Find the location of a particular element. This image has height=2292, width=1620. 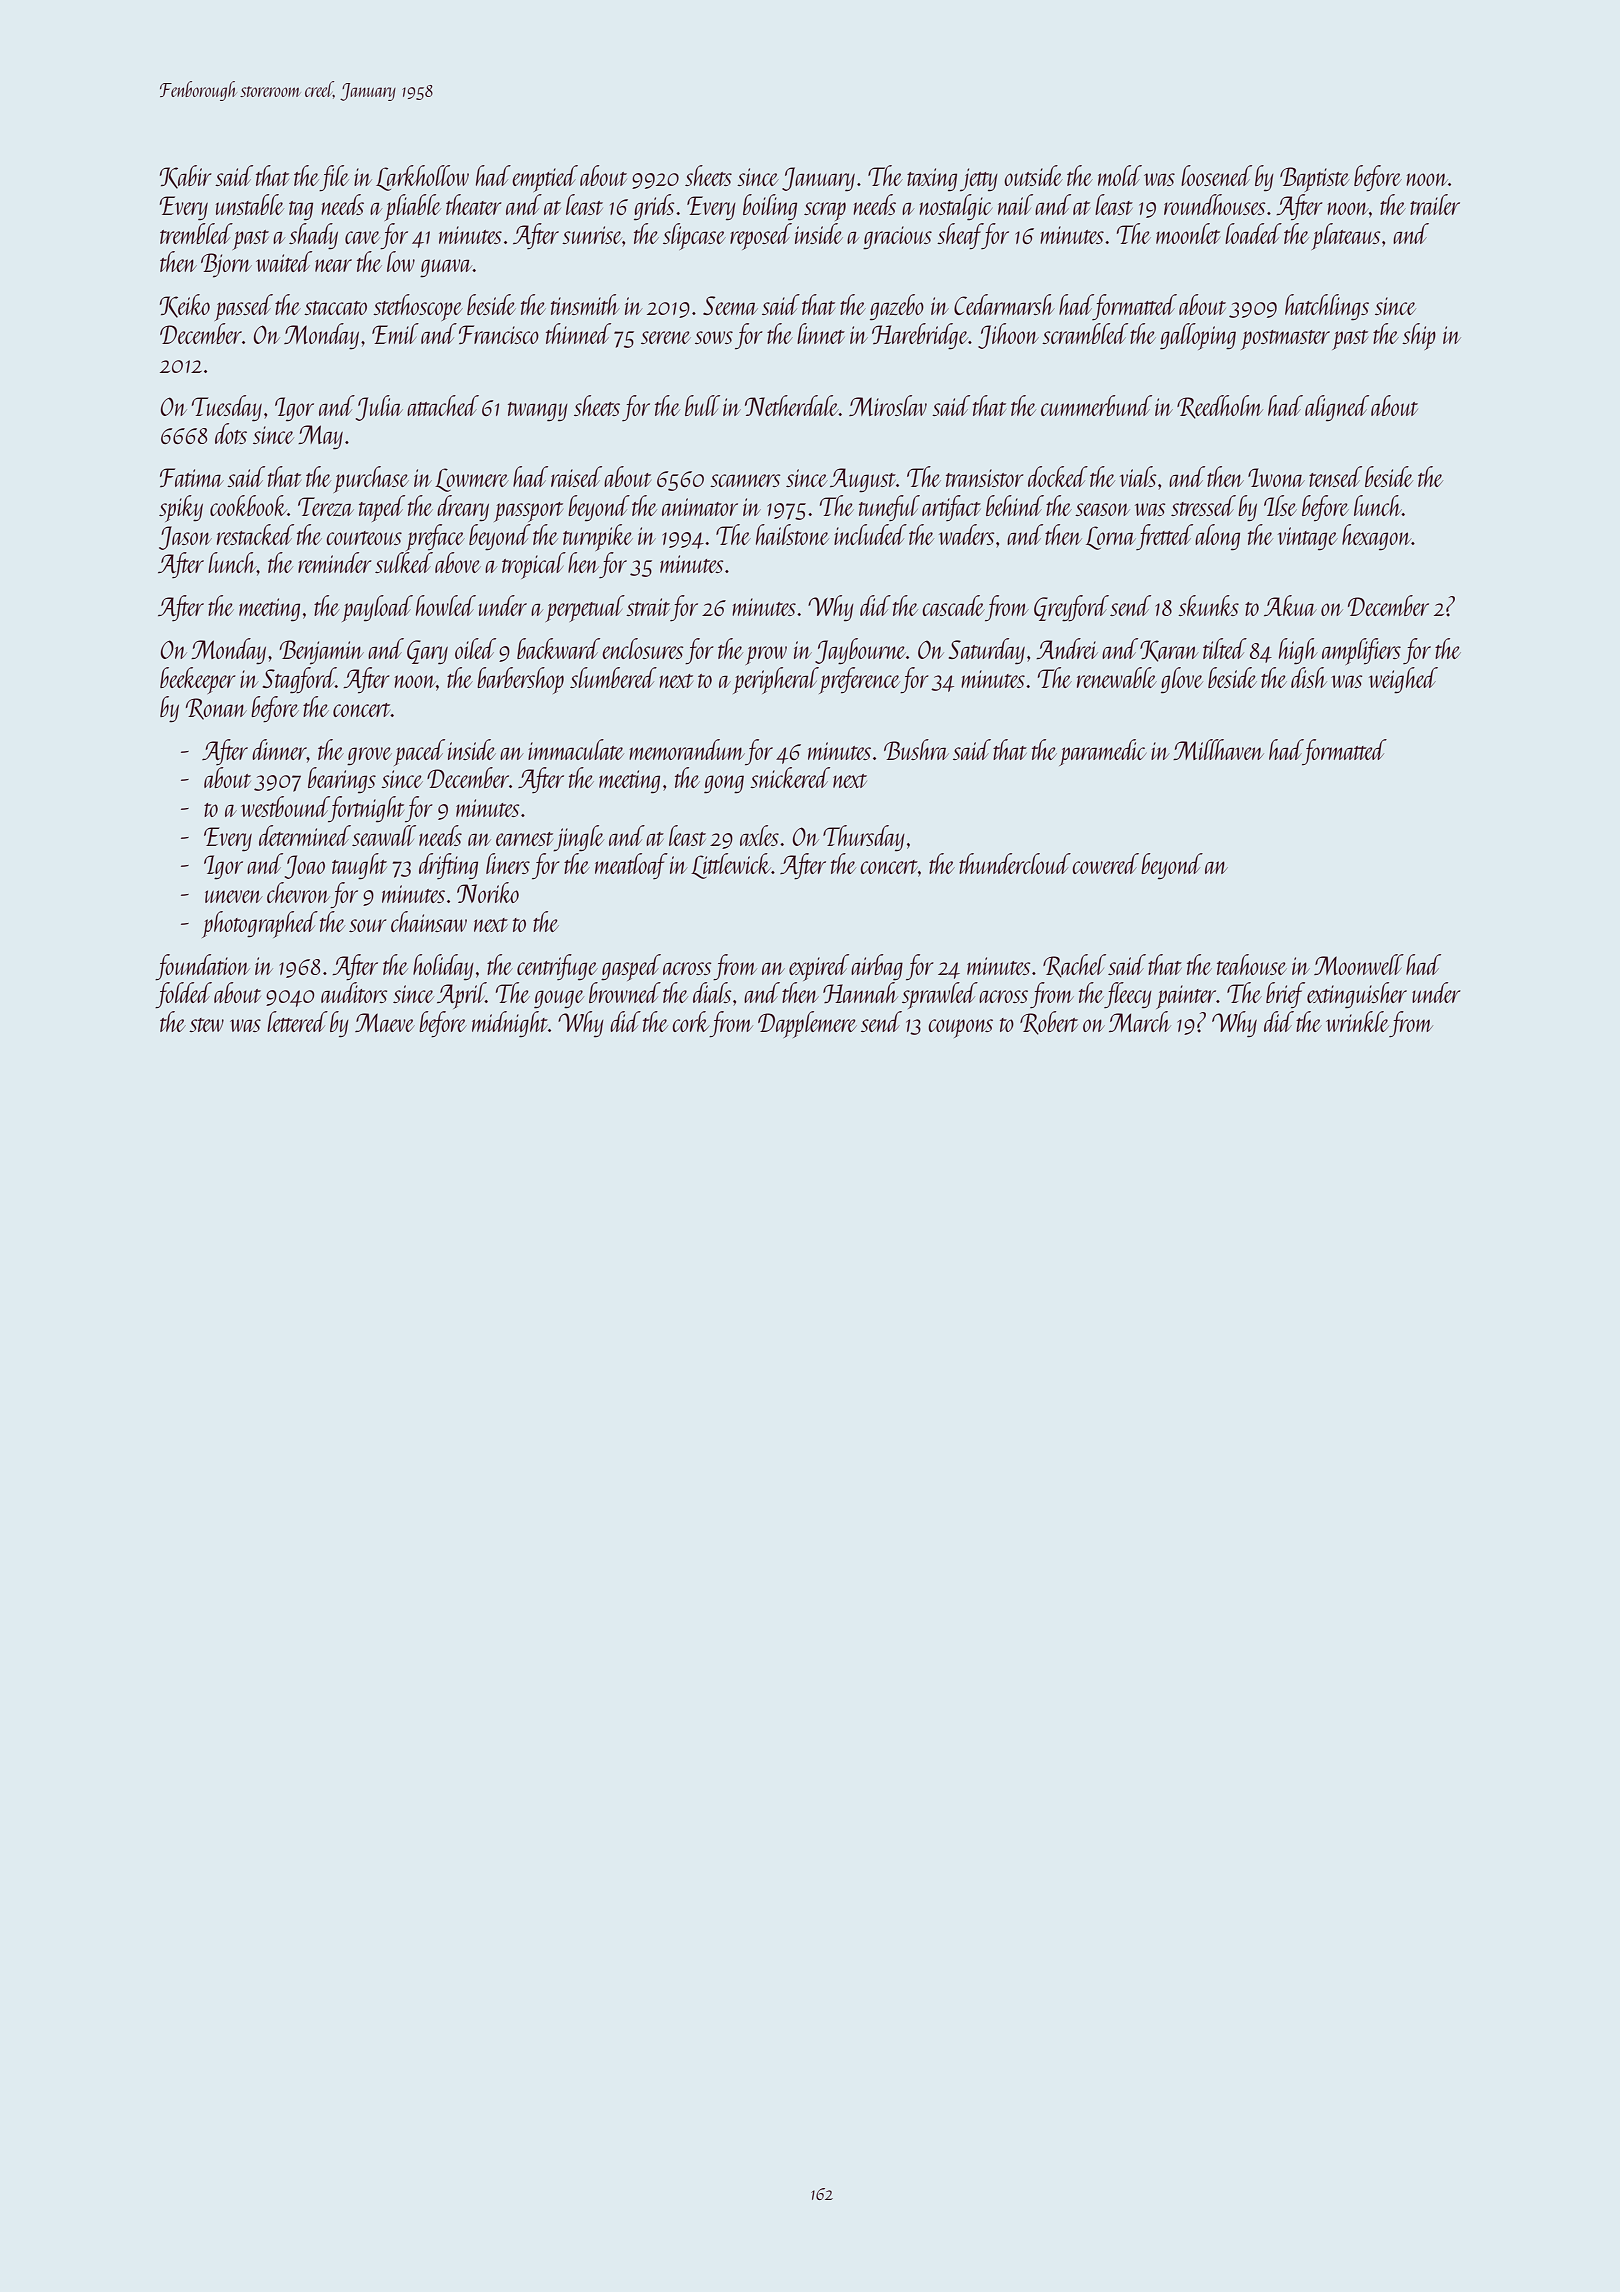

raised is located at coordinates (576, 476).
